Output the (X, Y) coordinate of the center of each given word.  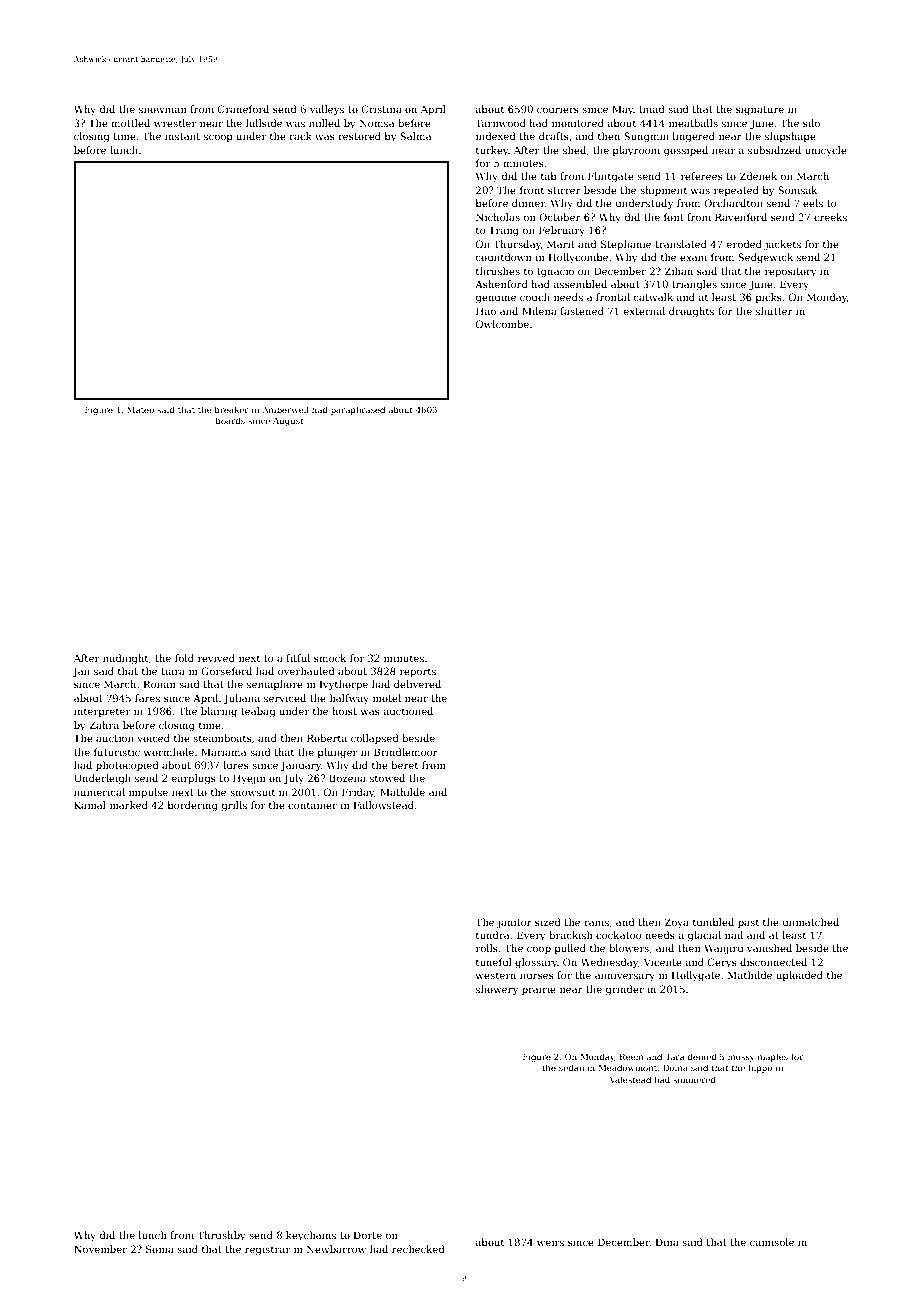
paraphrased (358, 410)
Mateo (140, 409)
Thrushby (221, 1236)
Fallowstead (384, 805)
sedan (571, 1067)
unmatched (811, 922)
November (100, 1249)
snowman (163, 110)
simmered (694, 1079)
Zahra (104, 725)
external (644, 311)
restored (359, 136)
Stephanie (626, 245)
